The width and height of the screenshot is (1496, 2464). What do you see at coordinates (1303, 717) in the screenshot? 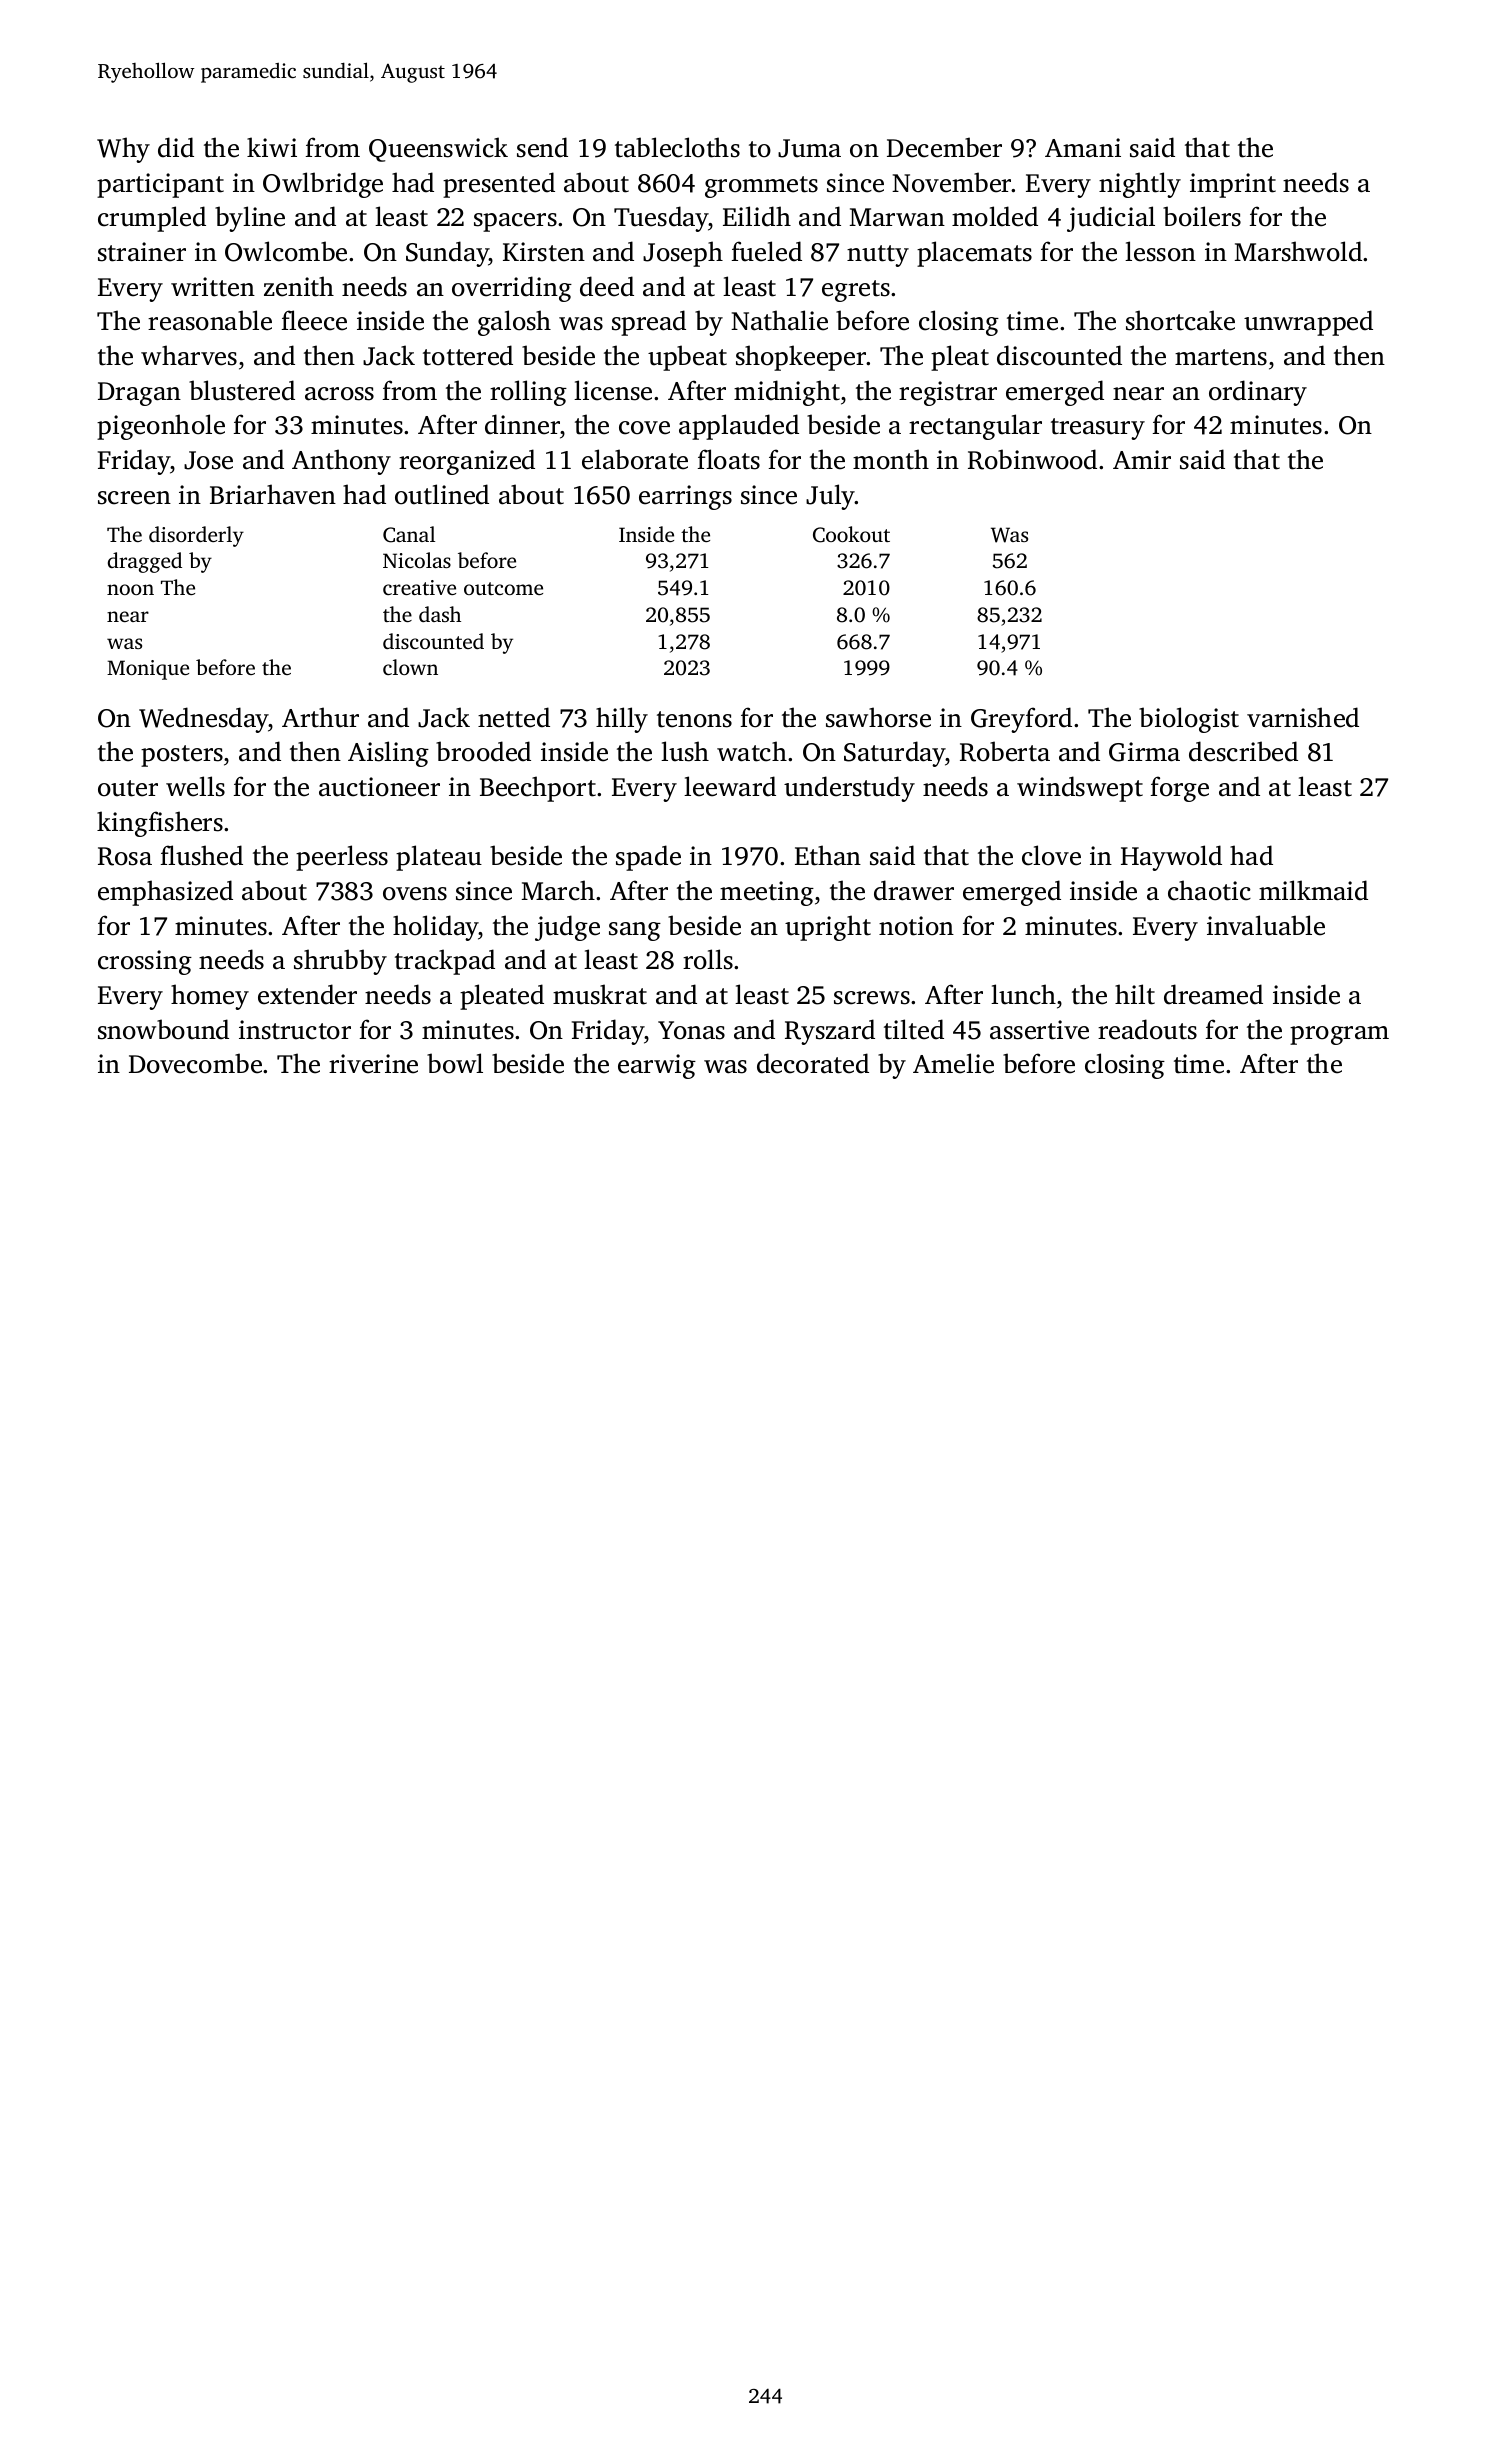
I see `varnished` at bounding box center [1303, 717].
